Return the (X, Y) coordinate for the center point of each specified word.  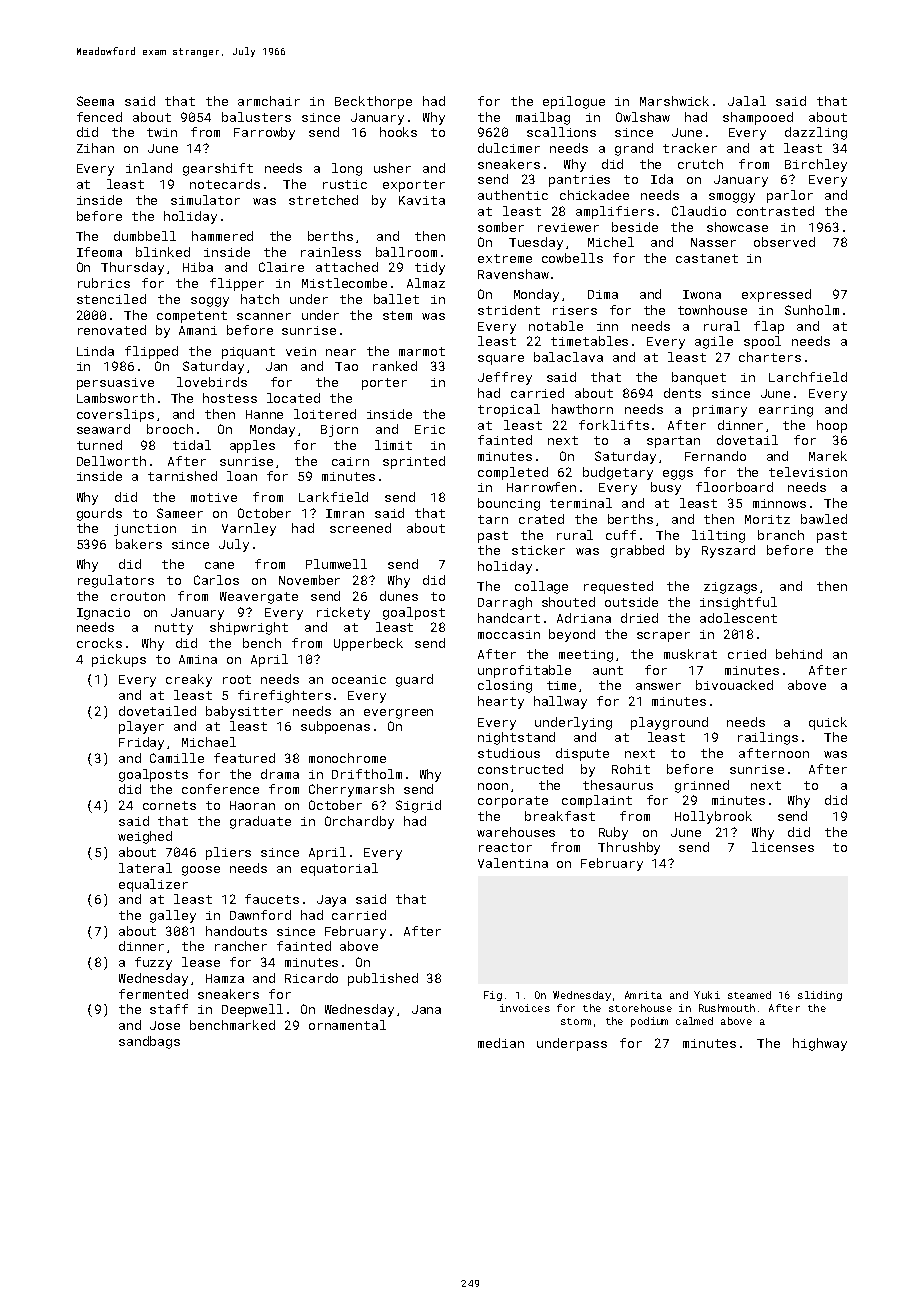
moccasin (509, 634)
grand (634, 149)
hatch (260, 299)
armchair (269, 101)
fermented (153, 994)
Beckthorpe (373, 102)
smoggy (732, 198)
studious (509, 753)
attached (347, 267)
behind (799, 654)
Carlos (216, 580)
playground (669, 723)
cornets (169, 805)
